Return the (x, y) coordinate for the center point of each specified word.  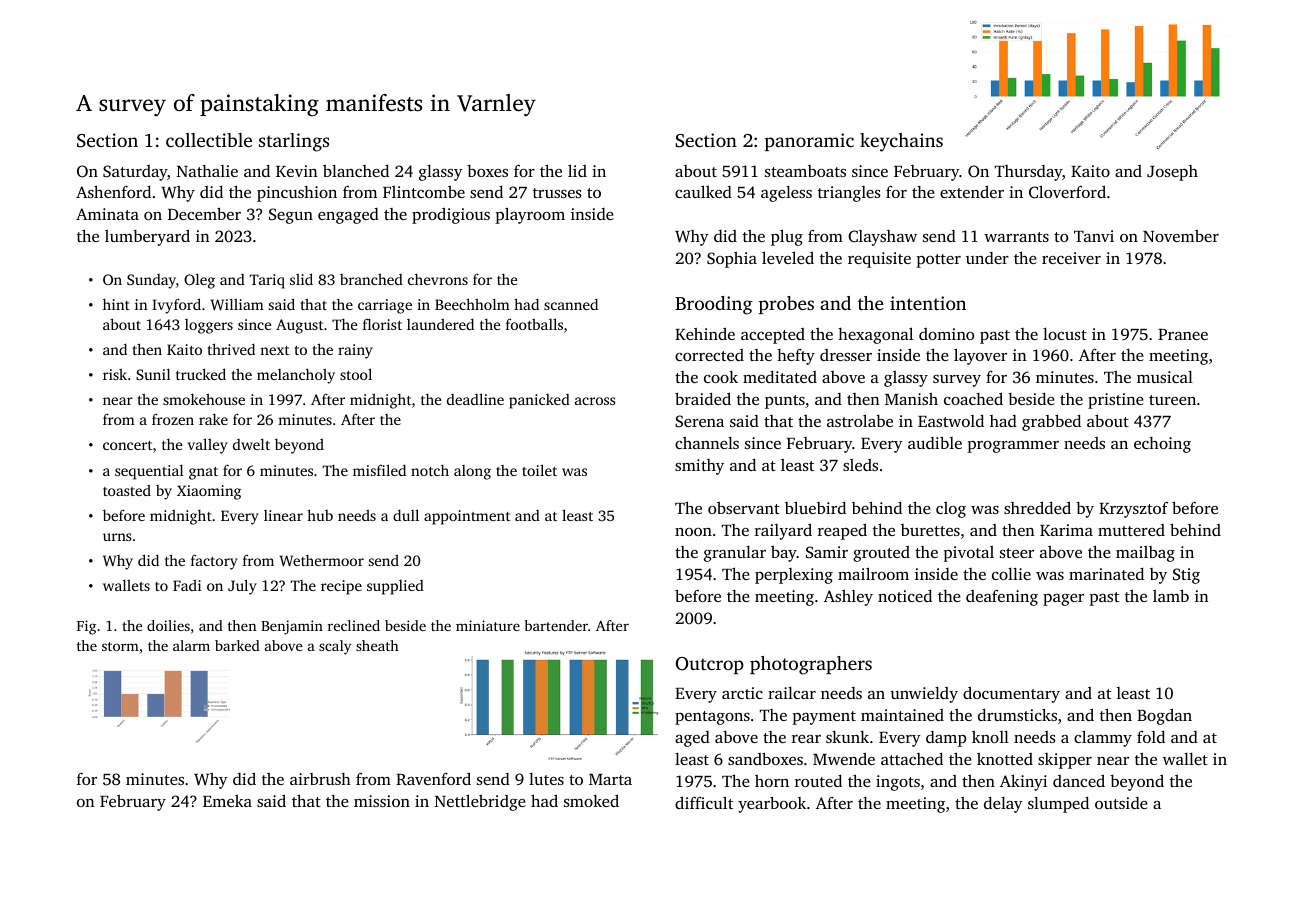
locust (1065, 334)
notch (430, 470)
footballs (534, 324)
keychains (901, 142)
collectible (209, 140)
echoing (1162, 445)
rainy (355, 351)
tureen (1172, 400)
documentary (1011, 694)
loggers (209, 326)
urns (117, 537)
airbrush (320, 779)
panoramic (809, 142)
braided (703, 398)
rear (806, 739)
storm (120, 646)
